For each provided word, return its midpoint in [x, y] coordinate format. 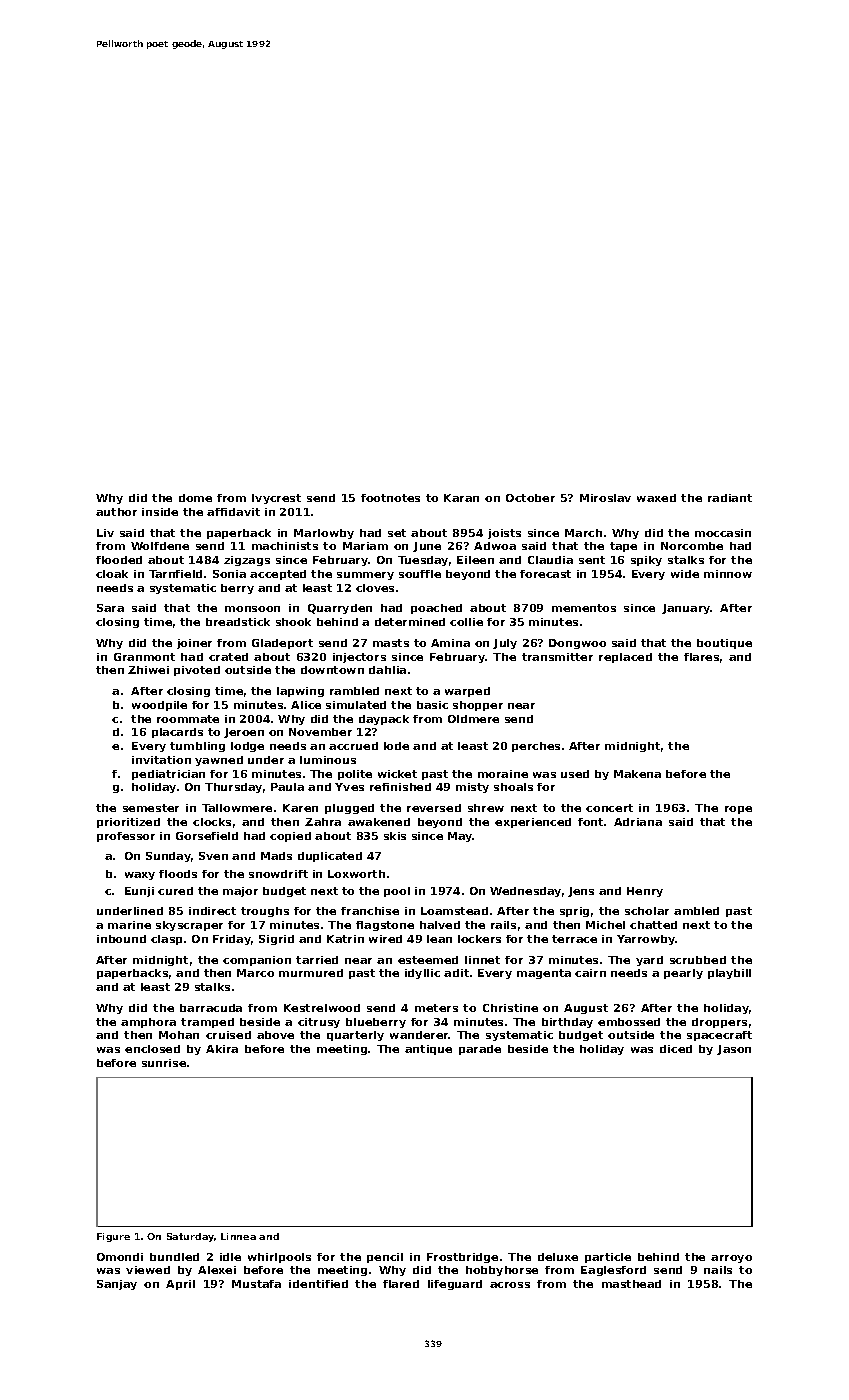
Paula [287, 787]
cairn [590, 973]
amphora [148, 1023]
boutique [724, 644]
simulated [356, 705]
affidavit [233, 512]
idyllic [422, 974]
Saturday [190, 1237]
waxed [656, 498]
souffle [420, 574]
